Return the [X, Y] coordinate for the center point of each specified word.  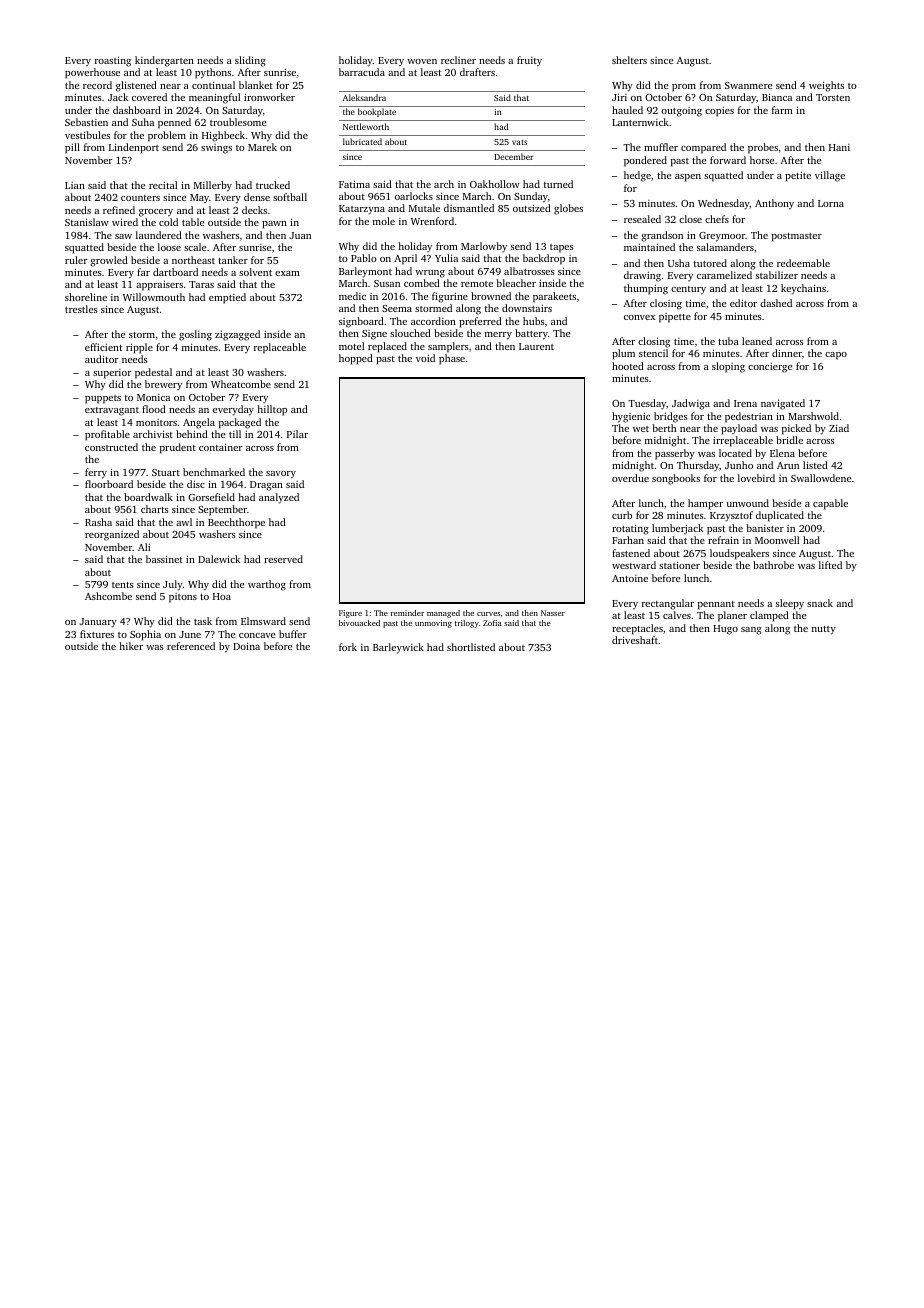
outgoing [681, 112]
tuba [728, 341]
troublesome [238, 122]
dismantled [469, 208]
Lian [75, 185]
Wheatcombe [241, 384]
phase [452, 359]
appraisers [159, 285]
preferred [480, 322]
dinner [787, 353]
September [222, 510]
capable [830, 504]
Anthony [774, 204]
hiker [131, 646]
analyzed [279, 498]
